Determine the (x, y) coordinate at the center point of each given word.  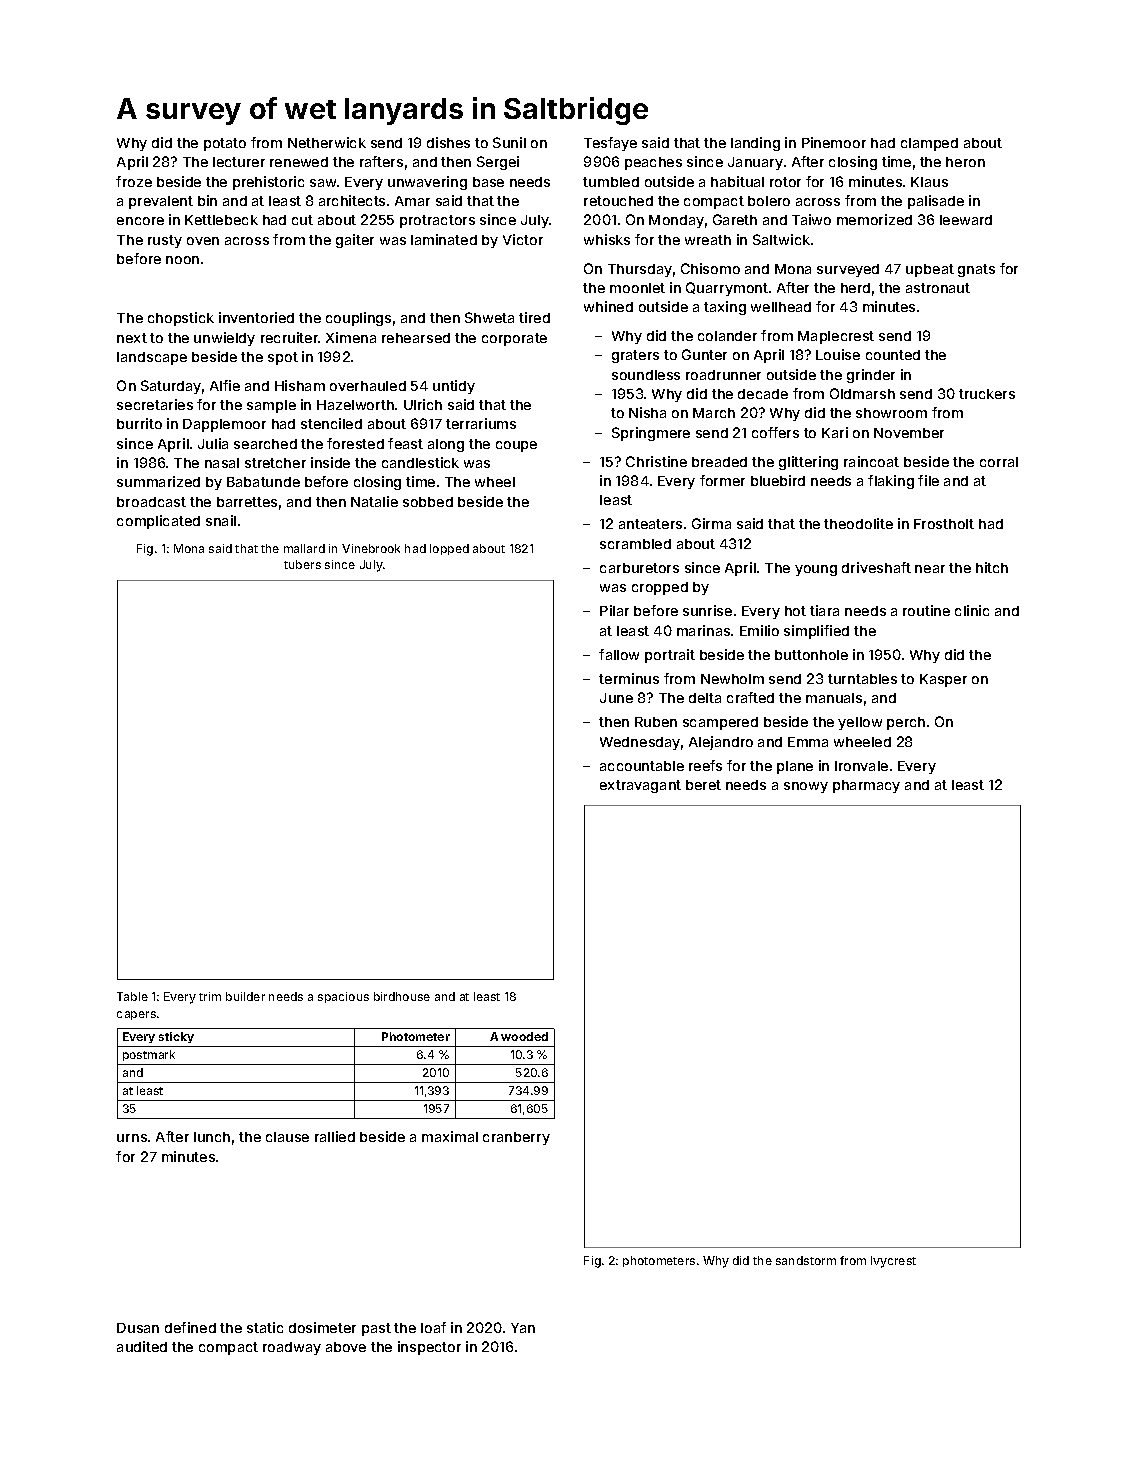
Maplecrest (836, 337)
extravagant (640, 786)
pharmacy (866, 786)
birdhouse (402, 996)
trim (210, 996)
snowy (806, 787)
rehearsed (416, 338)
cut (302, 220)
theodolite (858, 523)
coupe (516, 446)
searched (265, 444)
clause (287, 1137)
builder (245, 996)
